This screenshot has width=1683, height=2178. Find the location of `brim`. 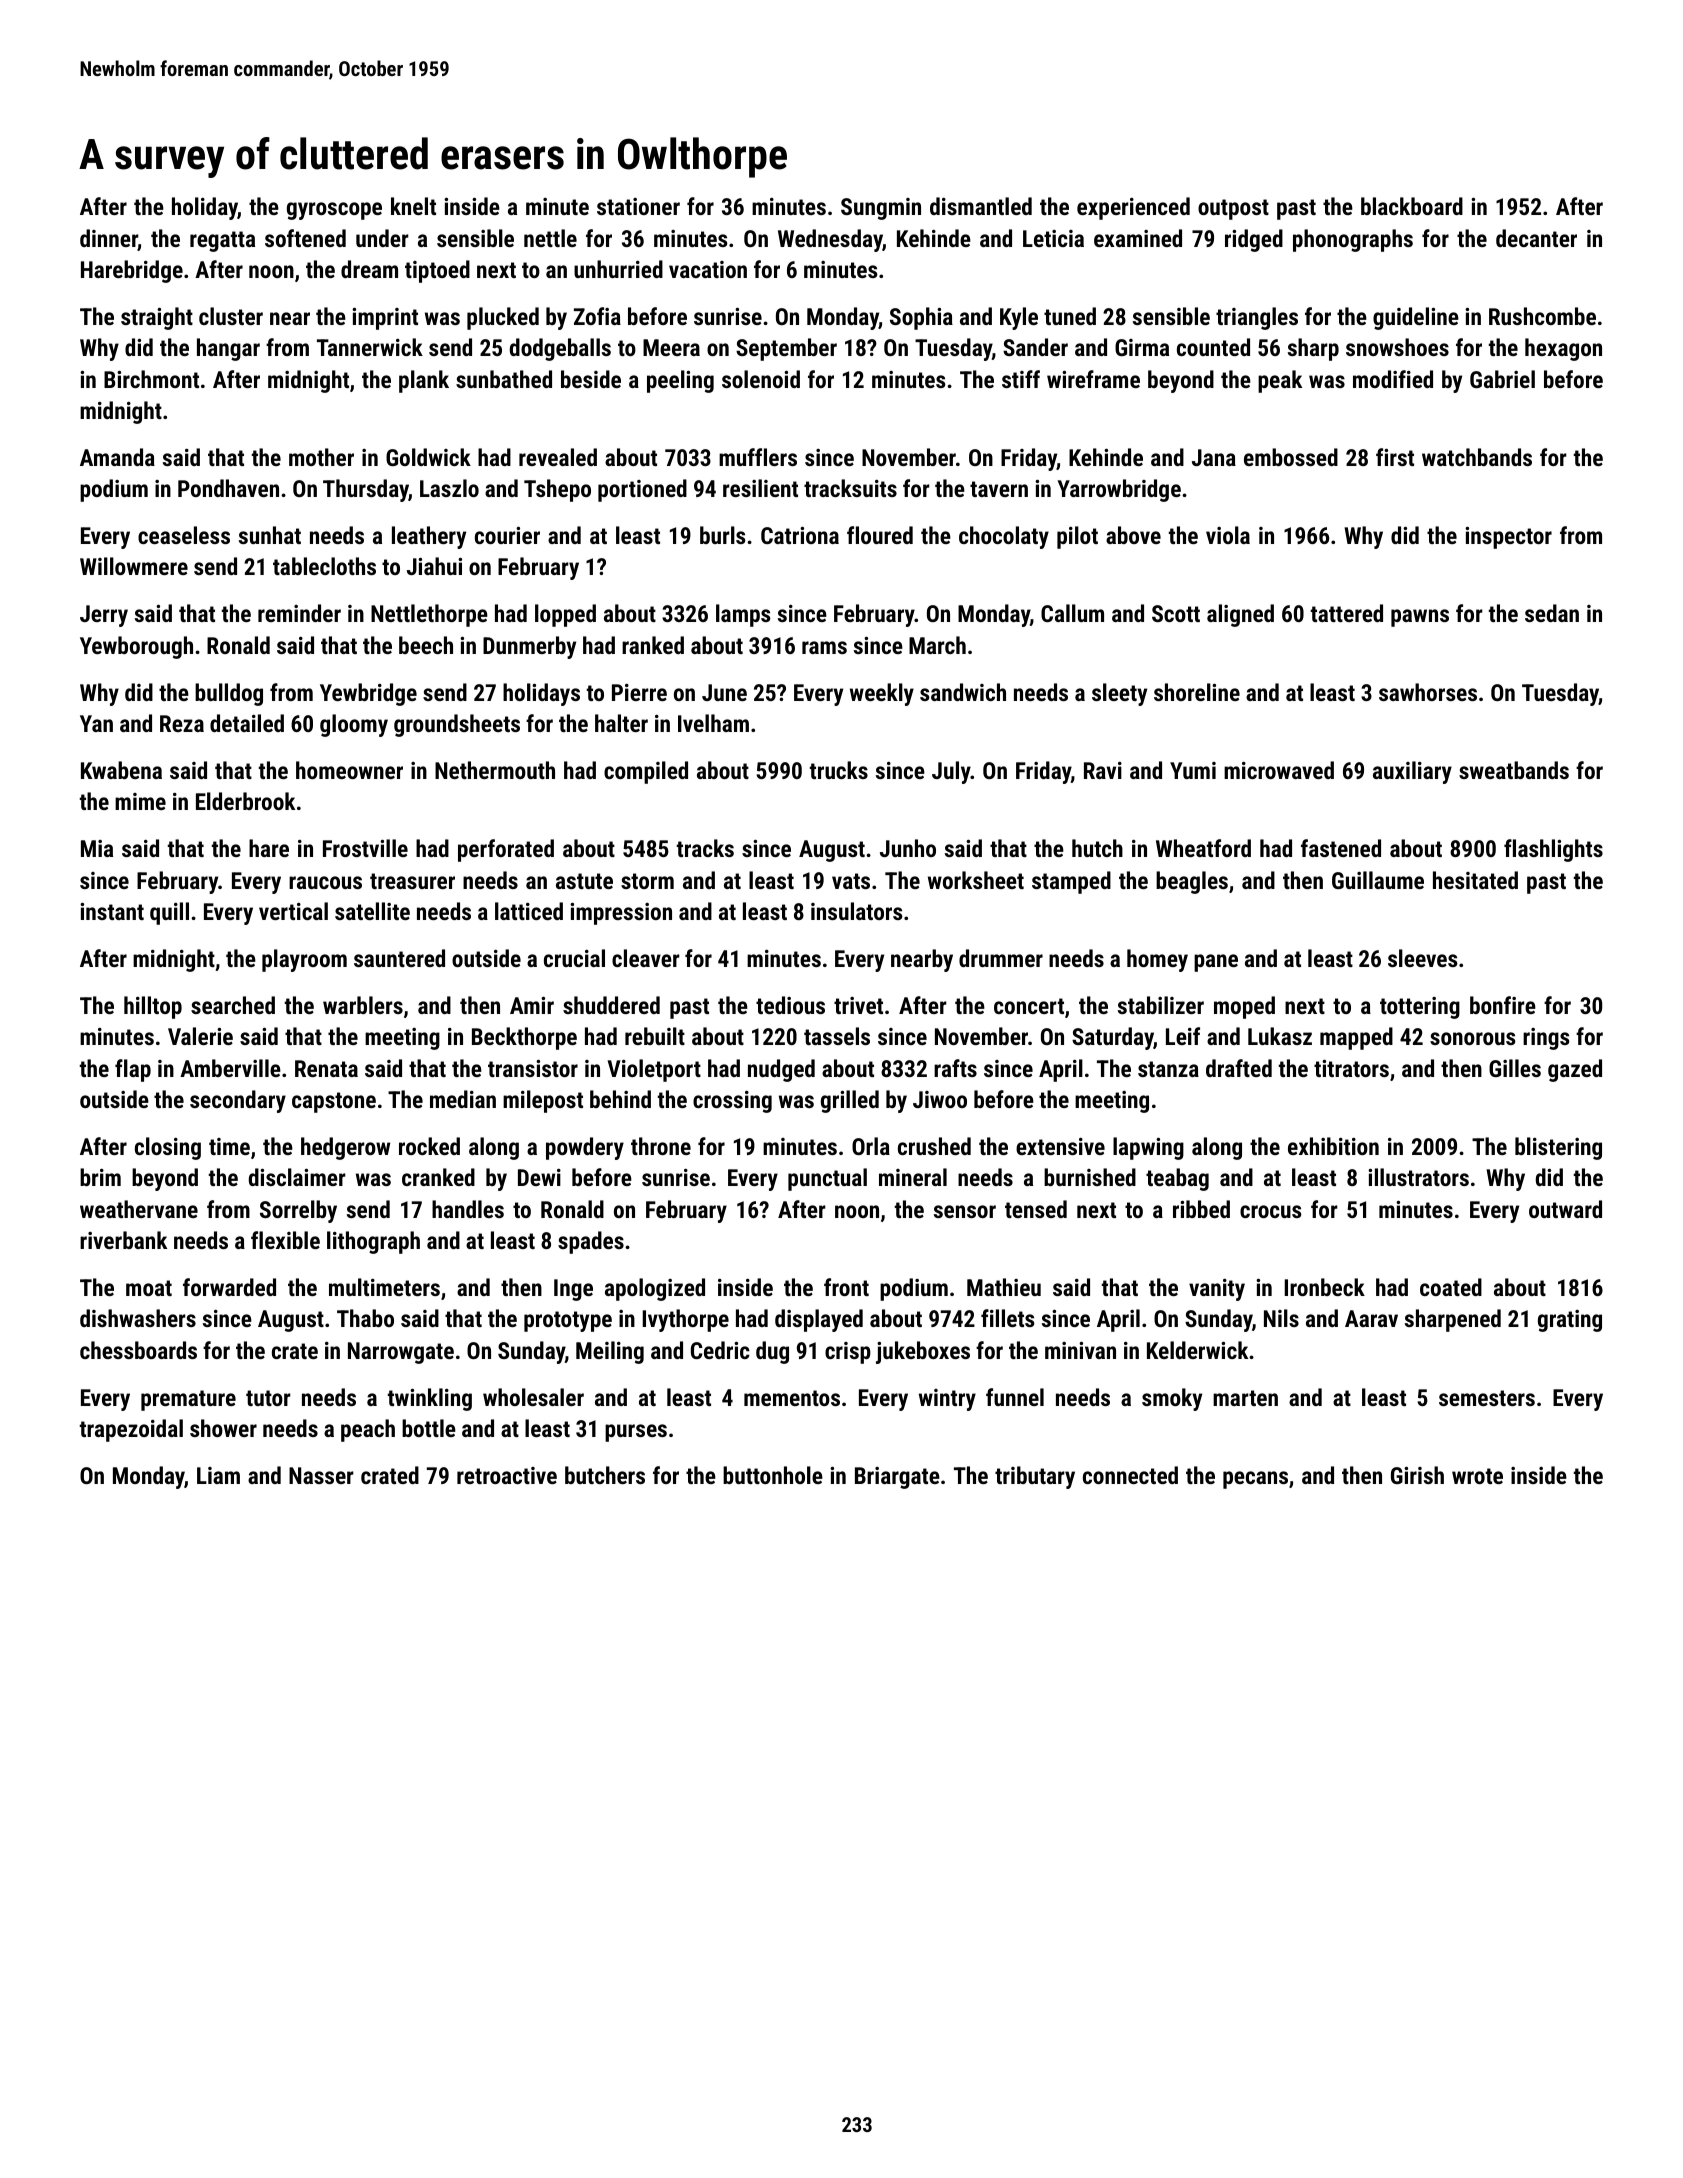

brim is located at coordinates (100, 1177).
